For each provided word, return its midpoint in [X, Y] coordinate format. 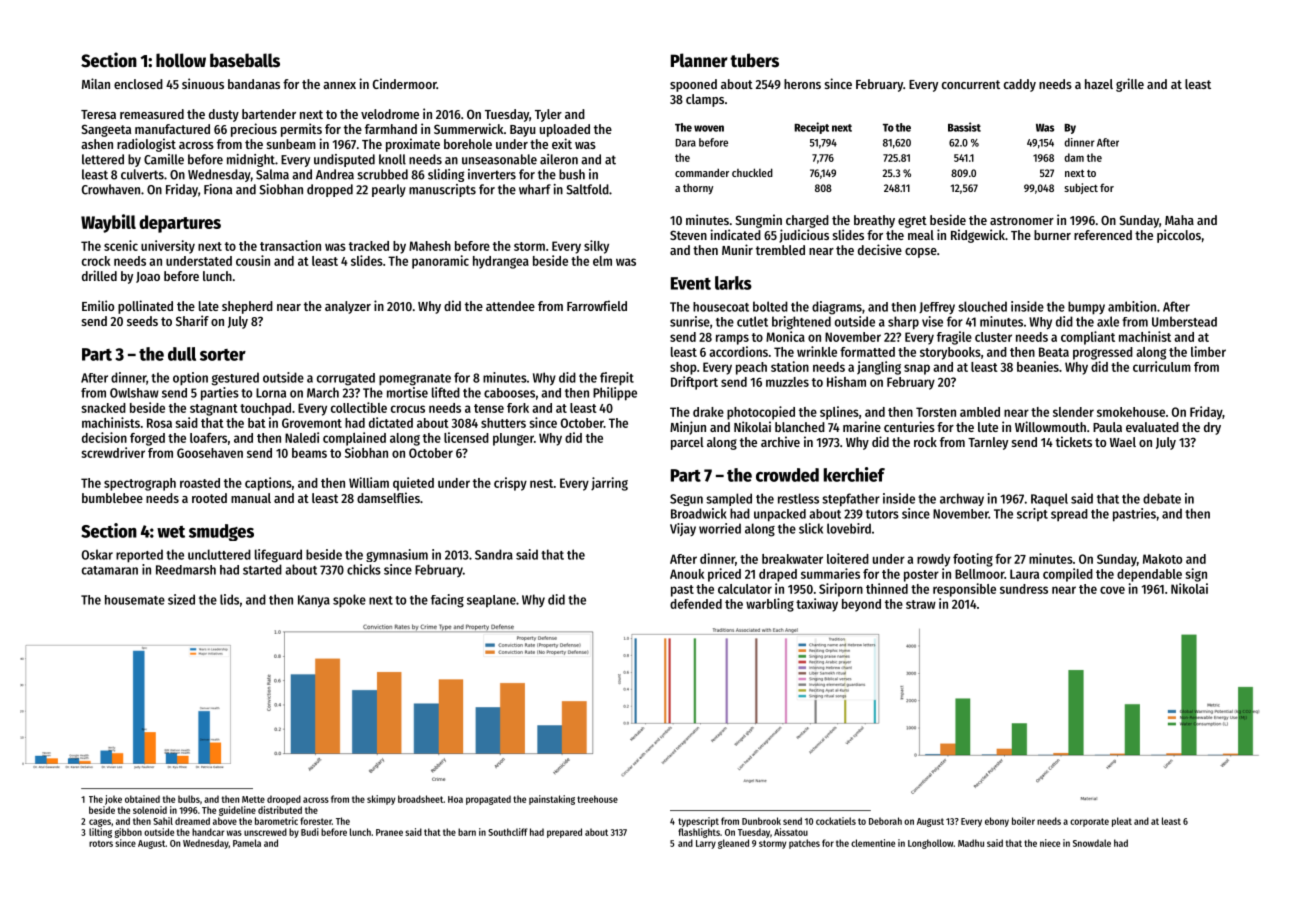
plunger [513, 439]
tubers [754, 60]
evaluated [1152, 427]
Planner [699, 60]
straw [921, 604]
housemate [135, 600]
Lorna [271, 393]
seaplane [491, 601]
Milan [96, 83]
